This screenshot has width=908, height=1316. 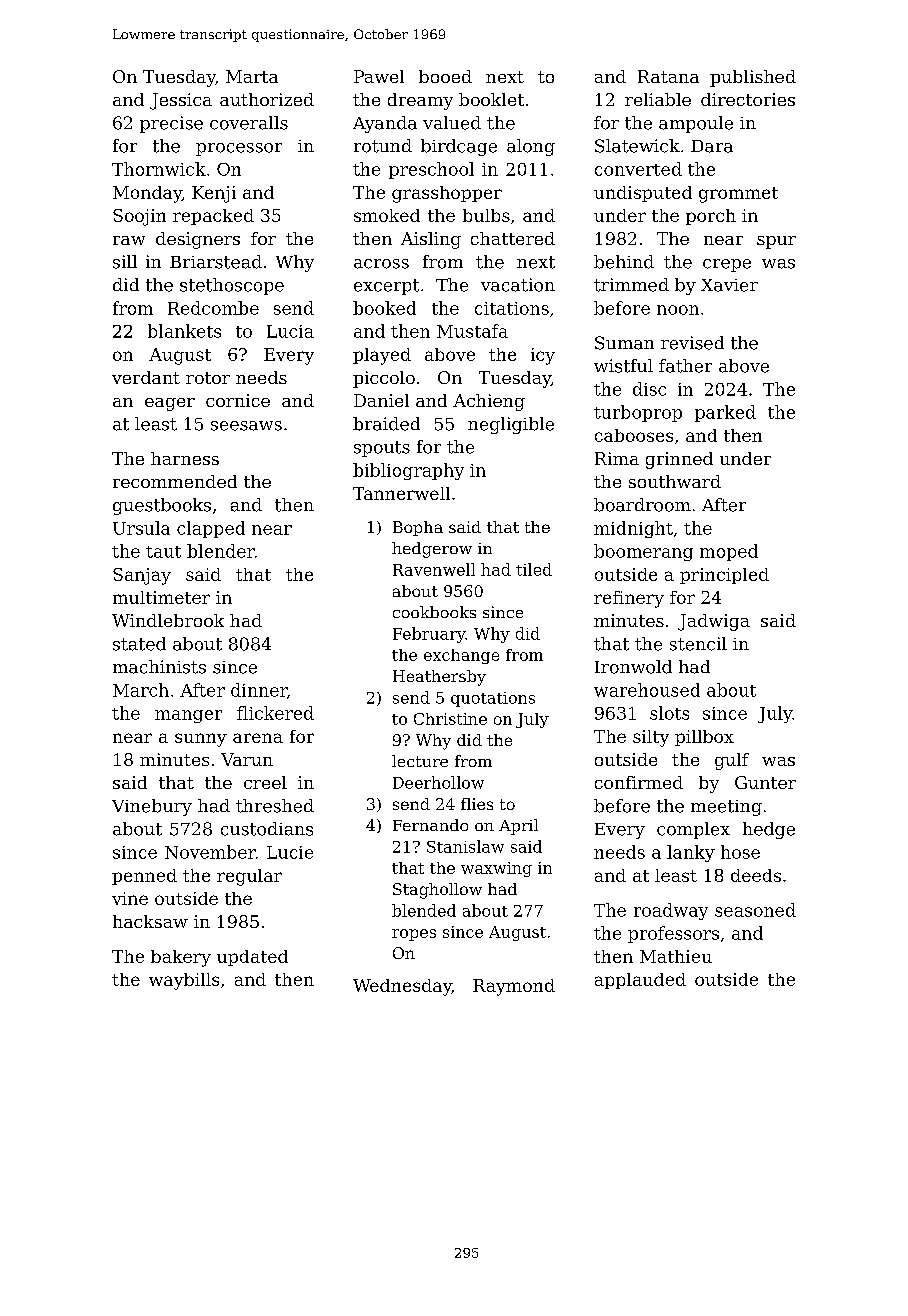 What do you see at coordinates (146, 377) in the screenshot?
I see `verdant` at bounding box center [146, 377].
